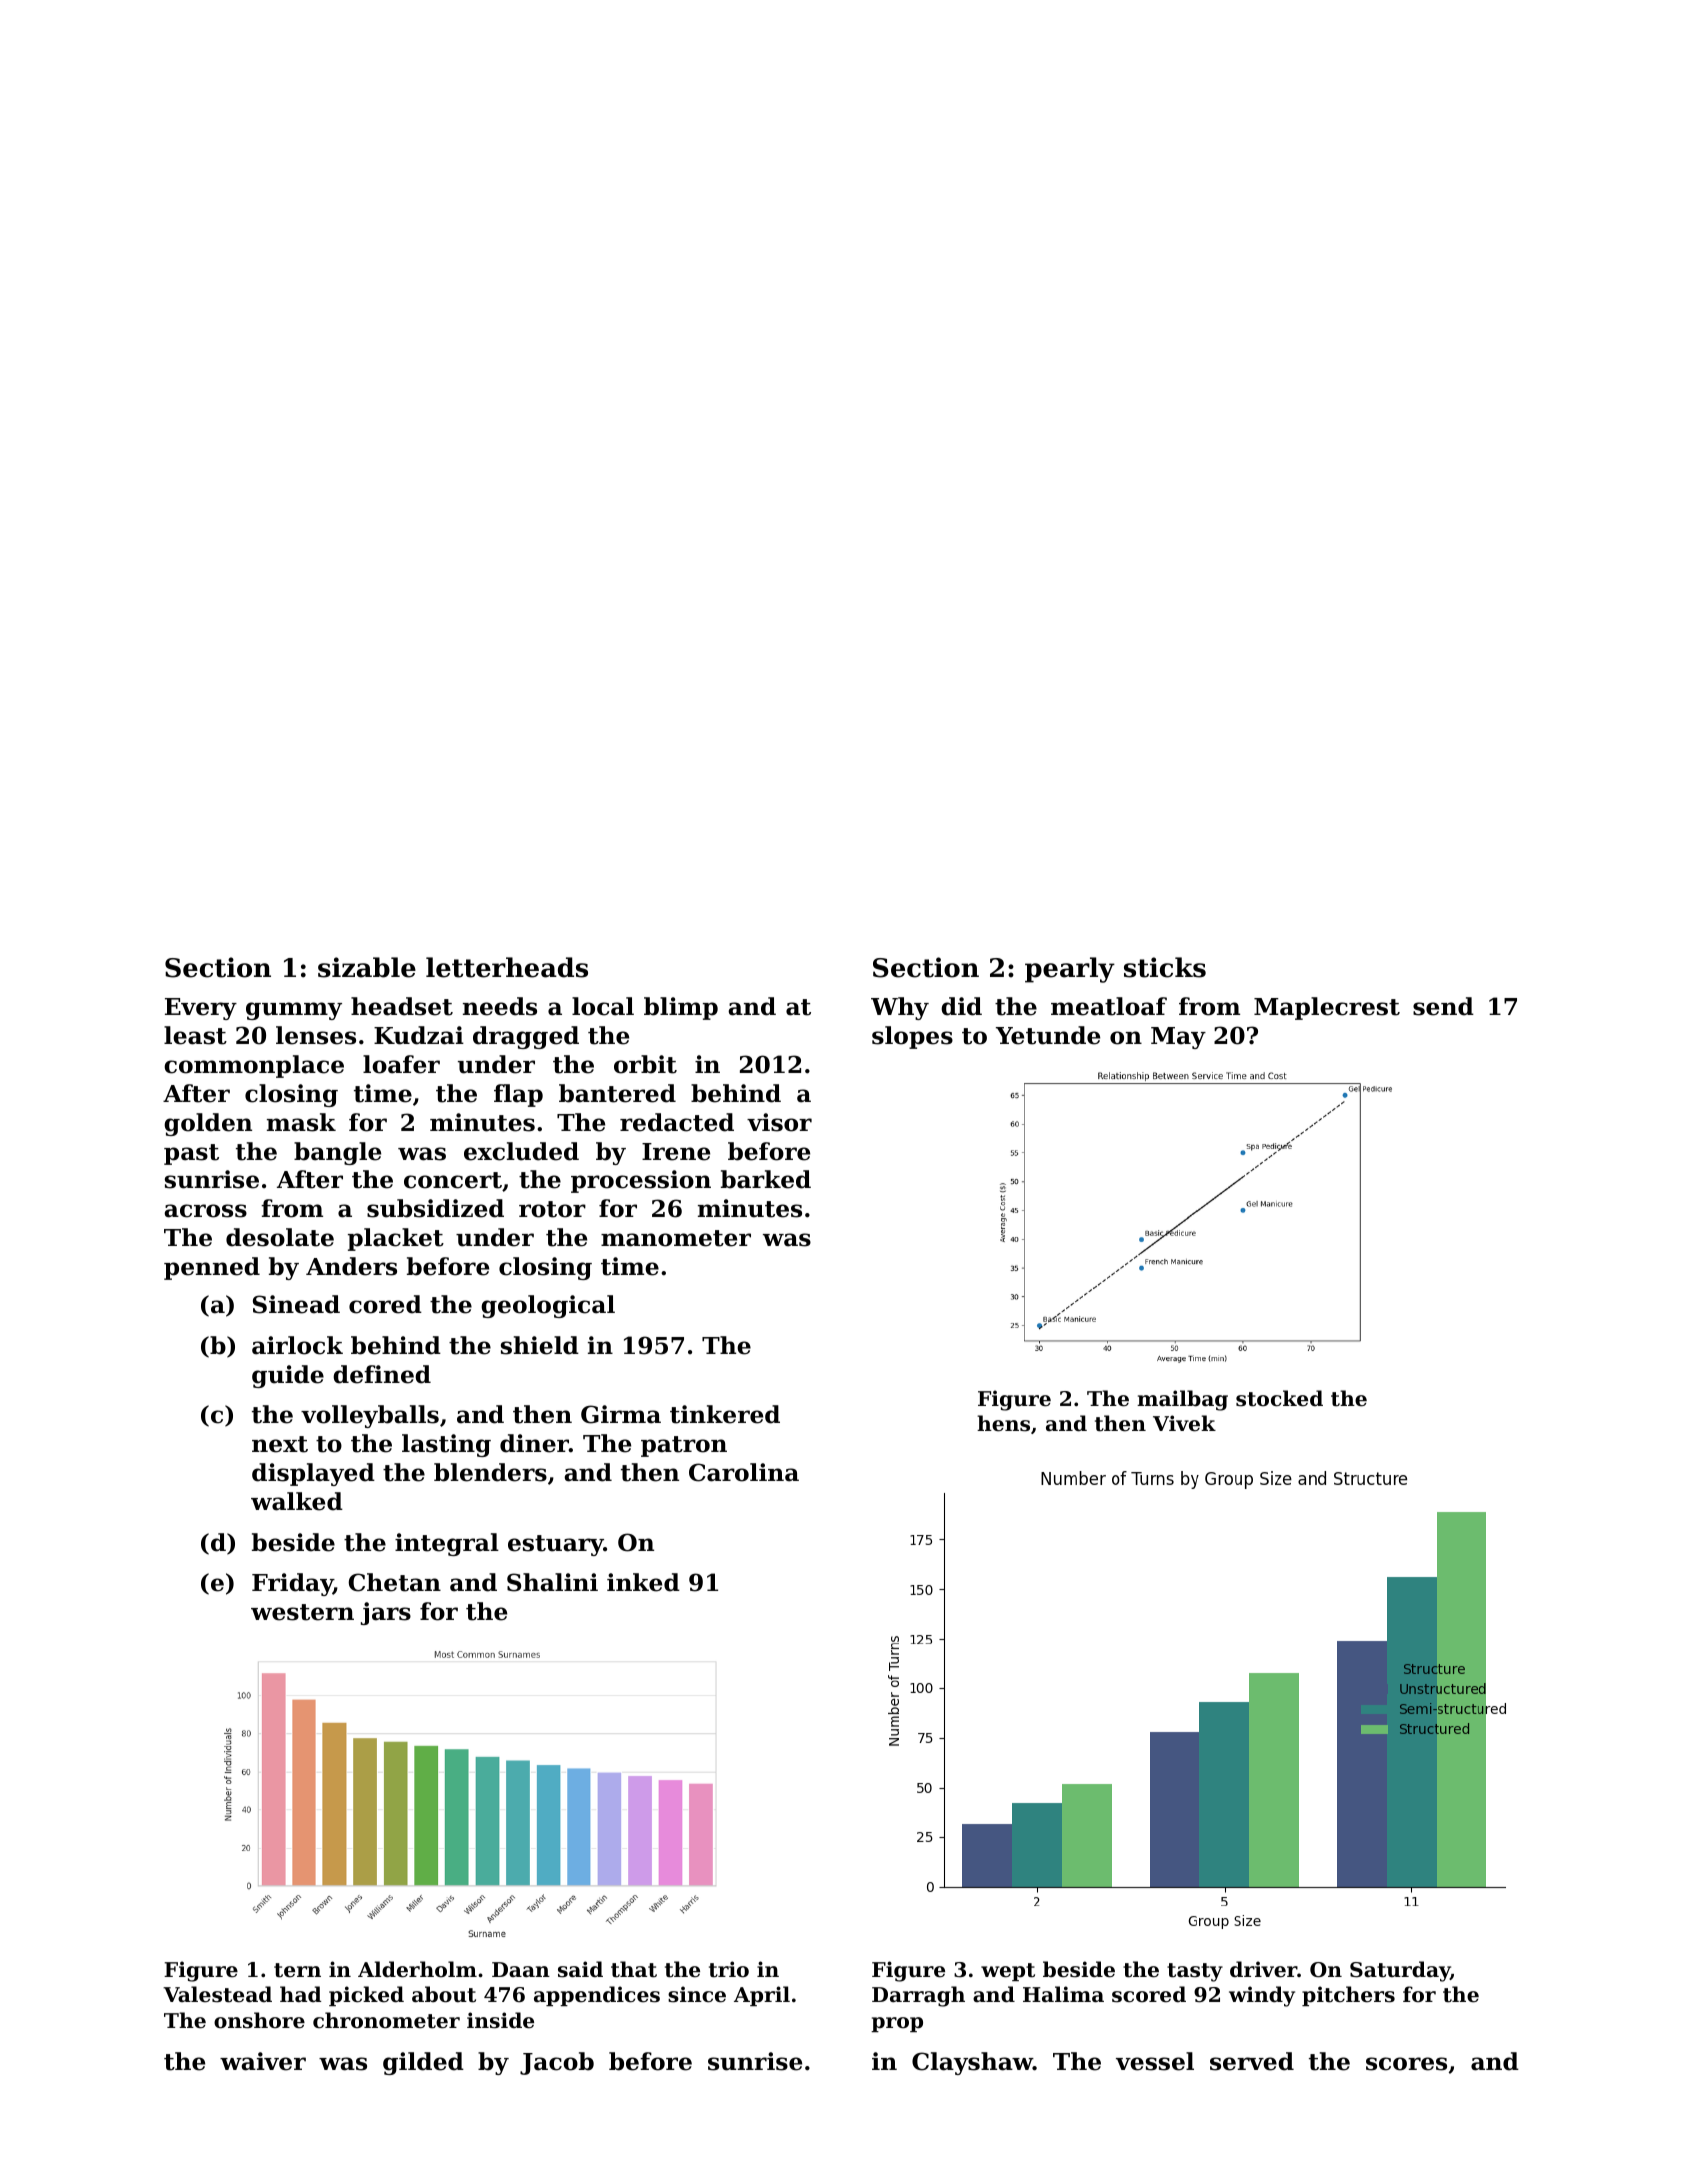 The width and height of the screenshot is (1683, 2178). What do you see at coordinates (645, 1064) in the screenshot?
I see `orbit` at bounding box center [645, 1064].
